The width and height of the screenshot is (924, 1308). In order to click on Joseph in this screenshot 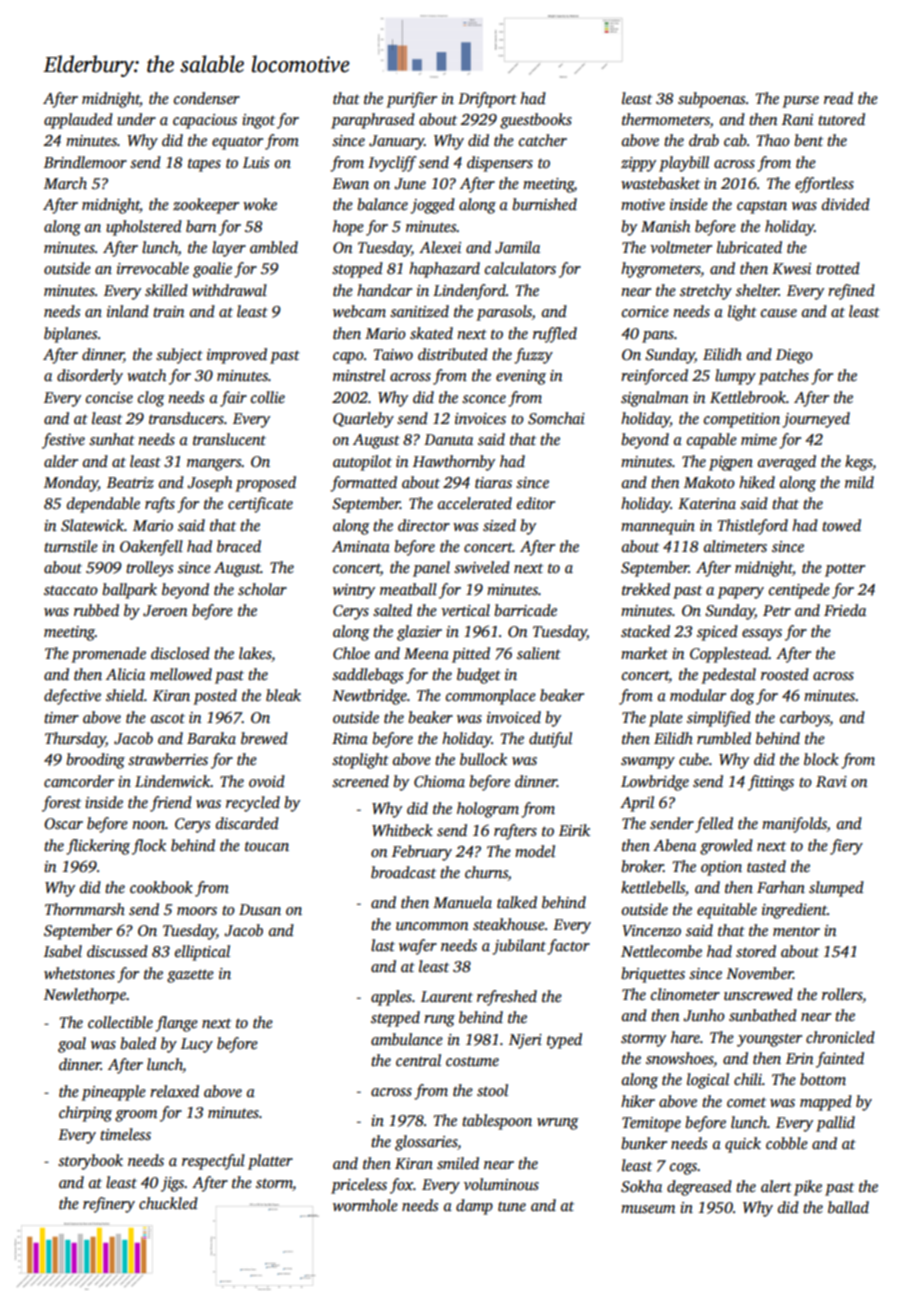, I will do `click(209, 484)`.
